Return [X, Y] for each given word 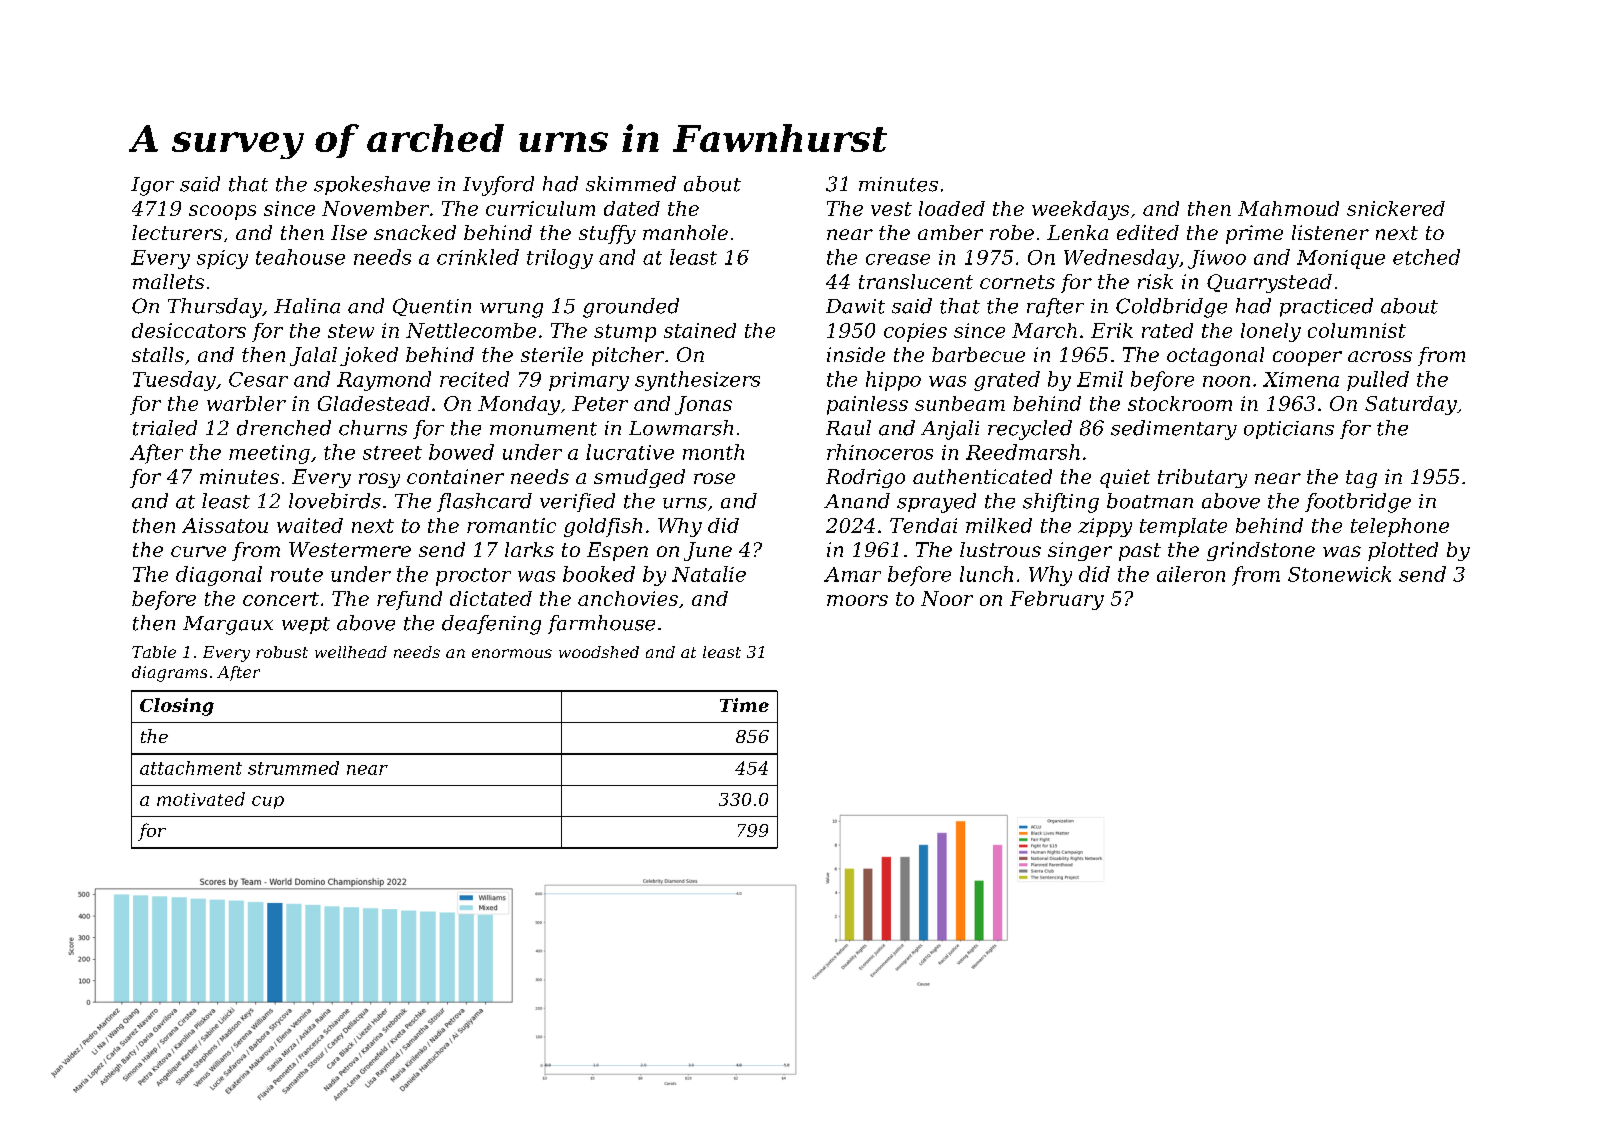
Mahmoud [1288, 208]
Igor [152, 186]
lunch [986, 574]
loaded [952, 208]
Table [154, 652]
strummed [293, 768]
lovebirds [335, 501]
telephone [1400, 527]
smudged [639, 478]
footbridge [1358, 503]
